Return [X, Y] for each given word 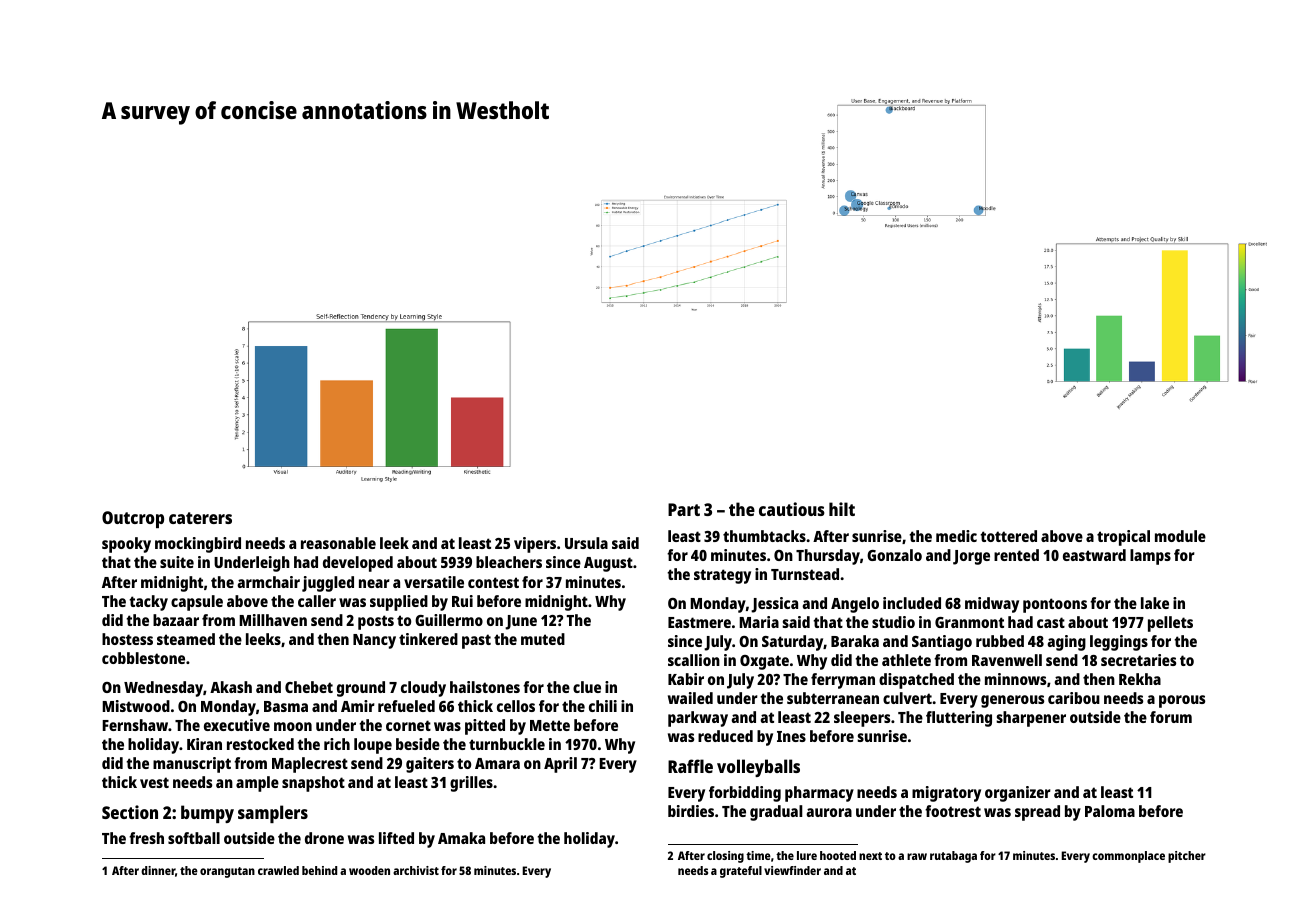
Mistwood [136, 706]
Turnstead [805, 574]
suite [177, 562]
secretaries [1138, 660]
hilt [842, 509]
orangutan [227, 872]
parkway [698, 719]
